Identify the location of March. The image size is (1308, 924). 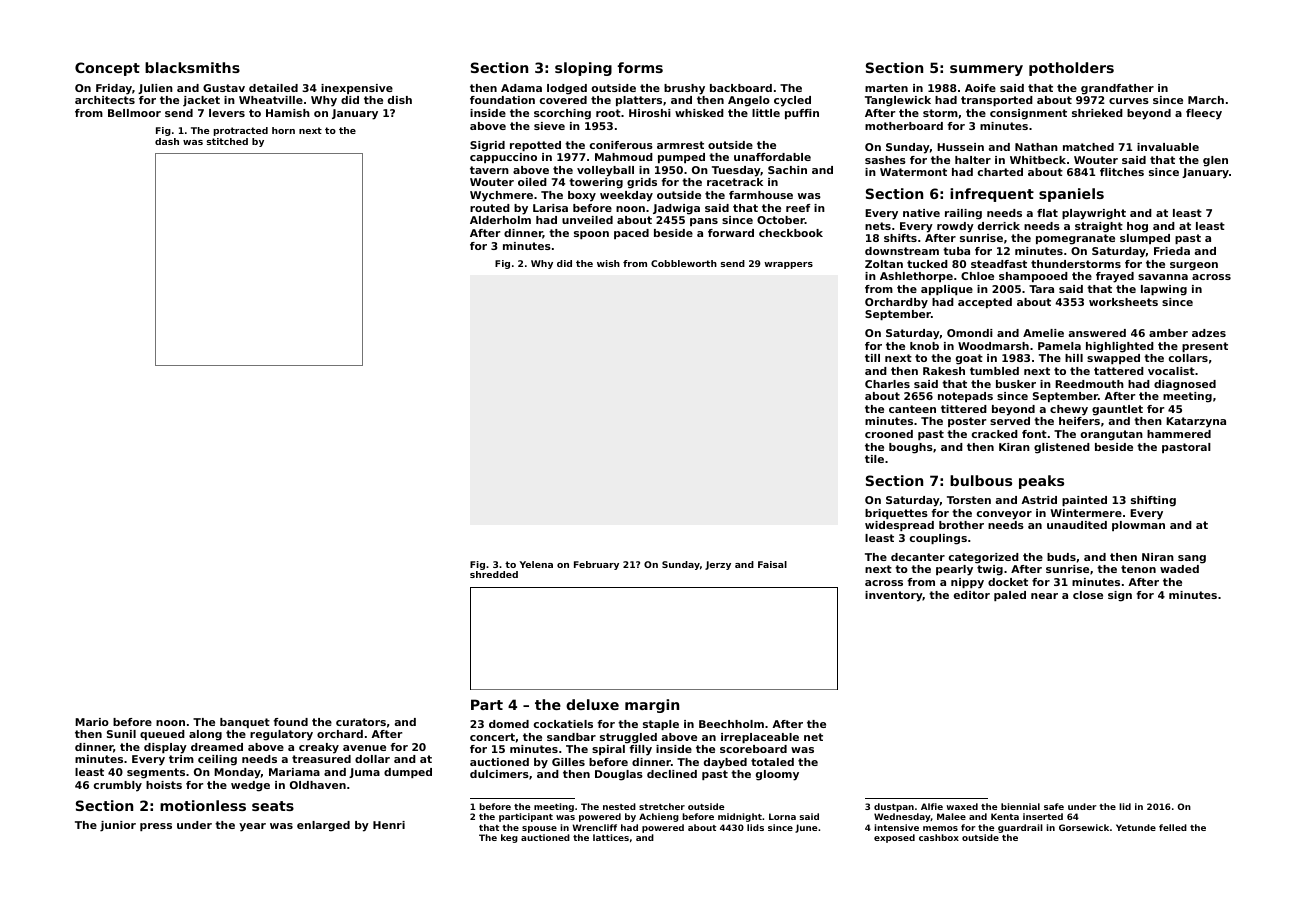
(1206, 100).
